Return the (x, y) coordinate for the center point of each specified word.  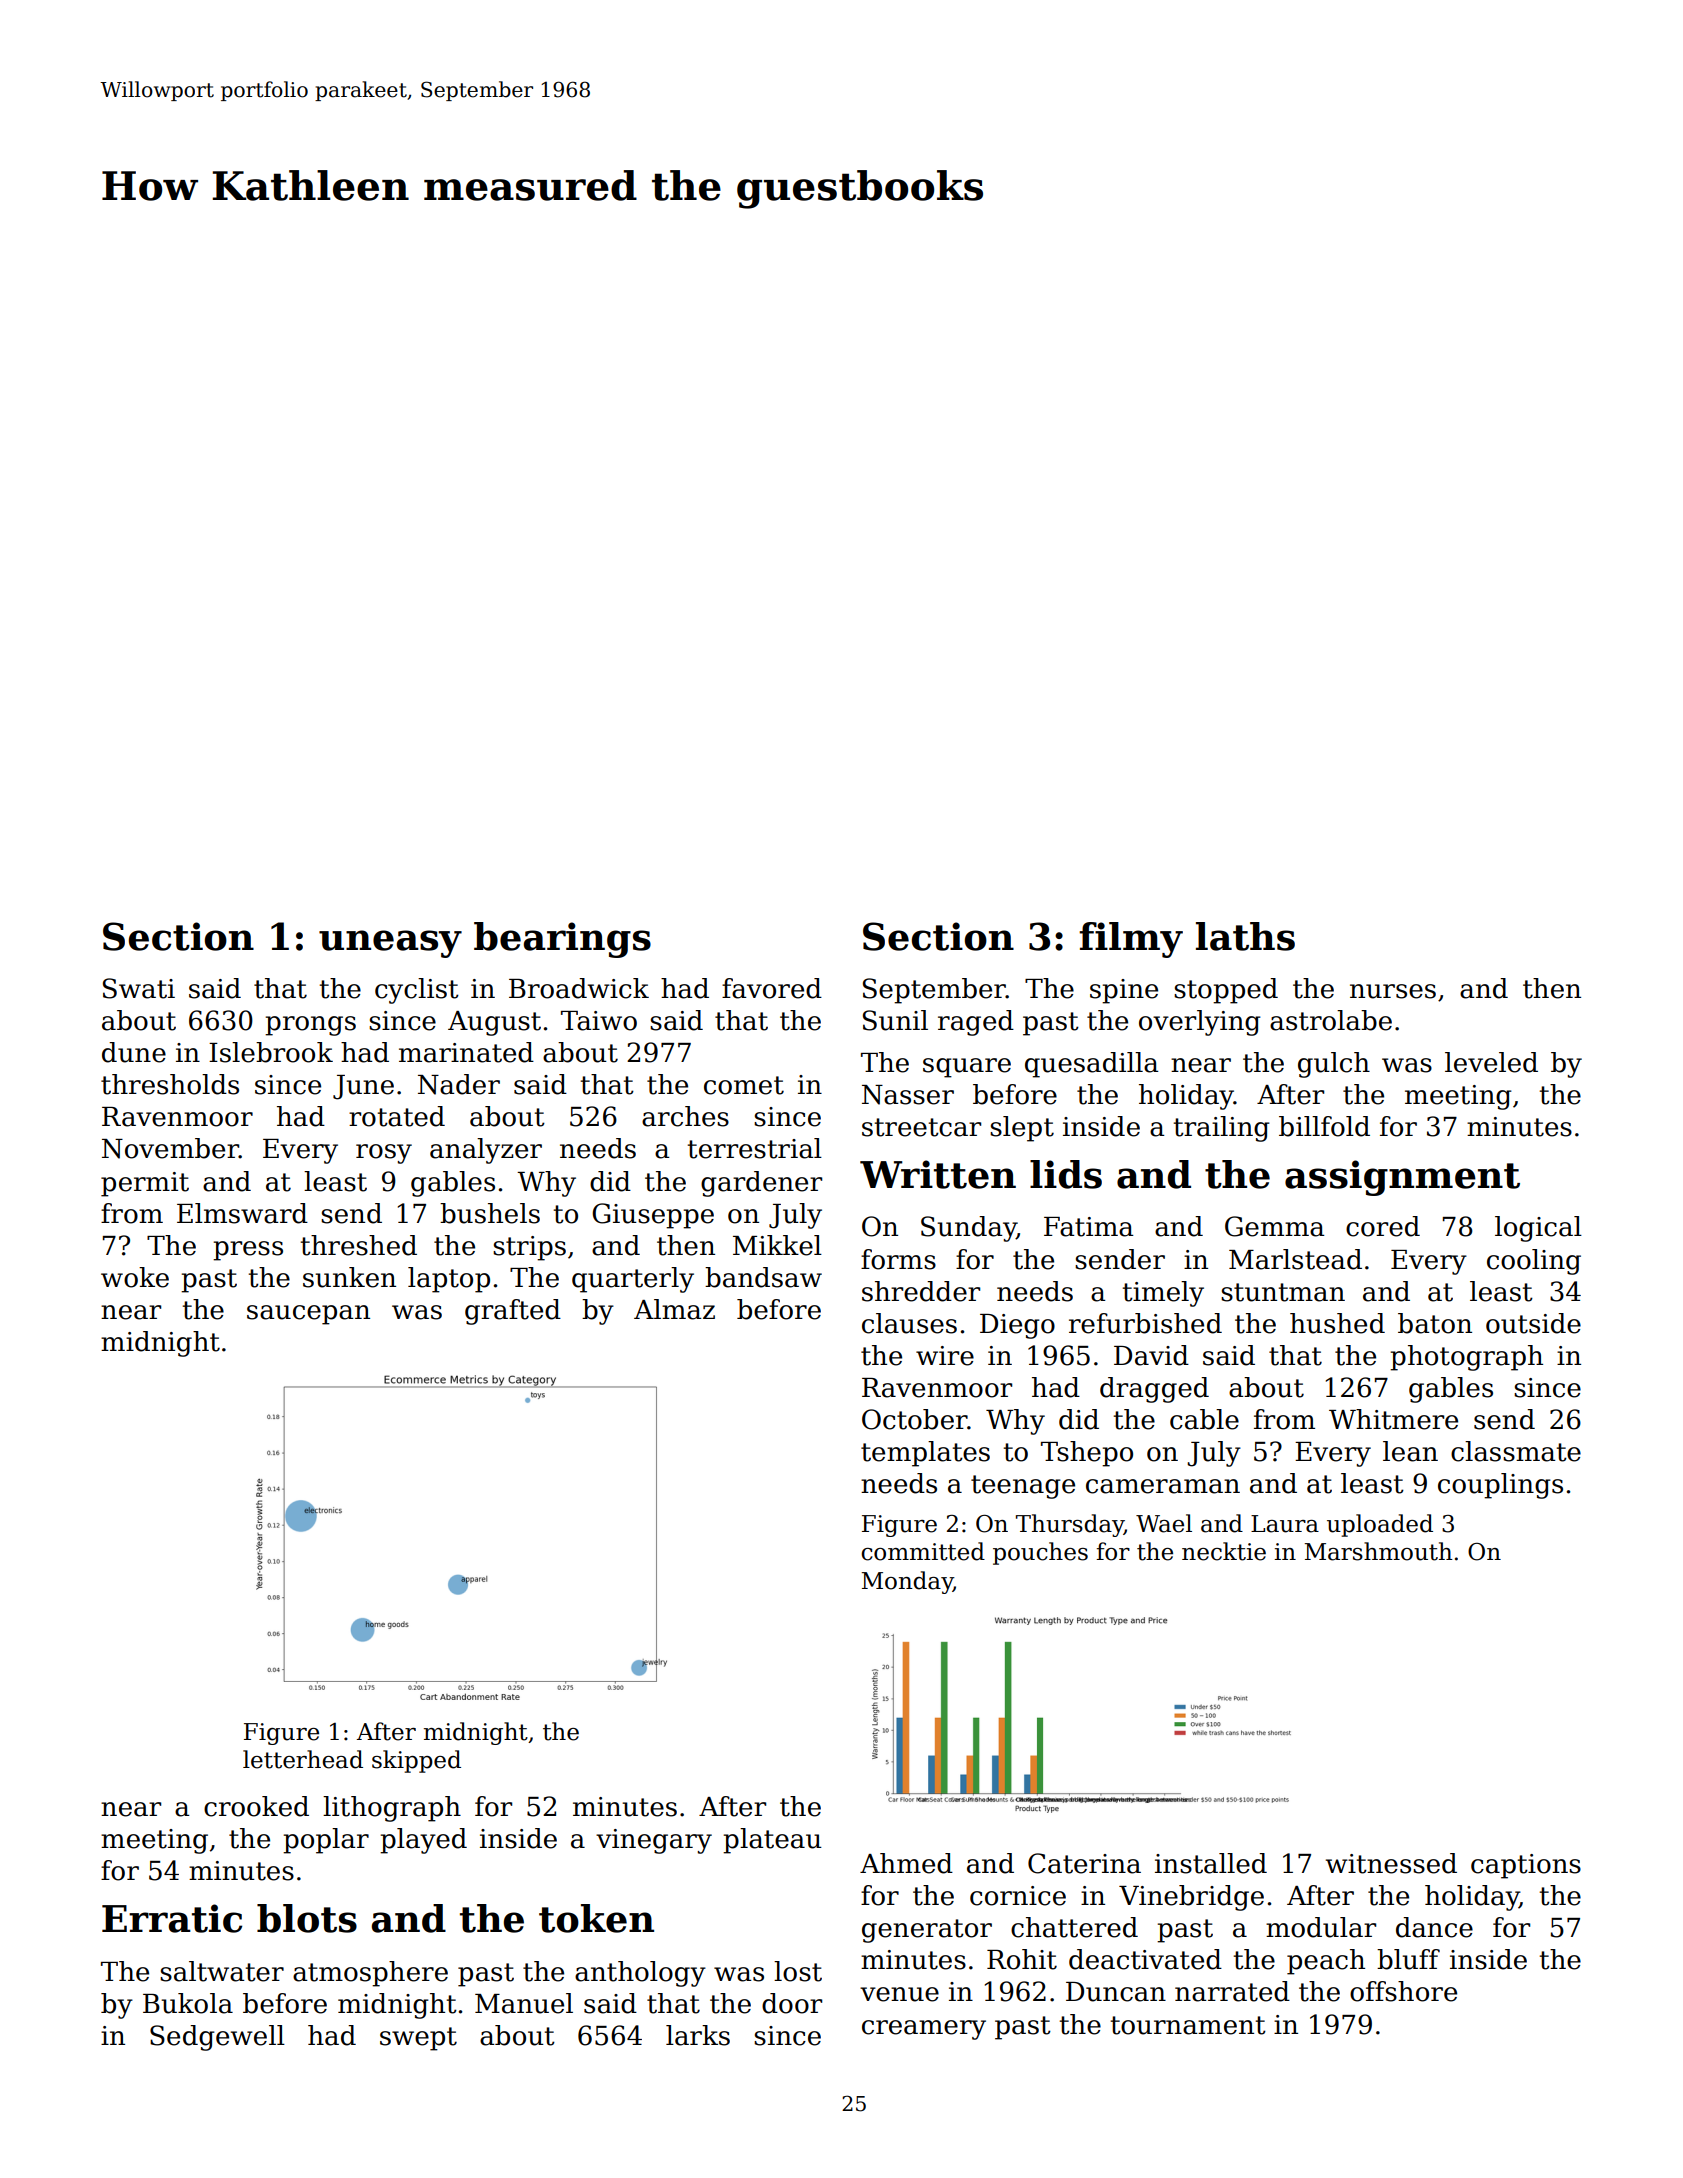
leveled (1491, 1062)
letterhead (303, 1759)
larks (698, 2035)
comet (744, 1085)
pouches (1040, 1553)
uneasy (390, 944)
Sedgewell (217, 2038)
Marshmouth (1379, 1551)
